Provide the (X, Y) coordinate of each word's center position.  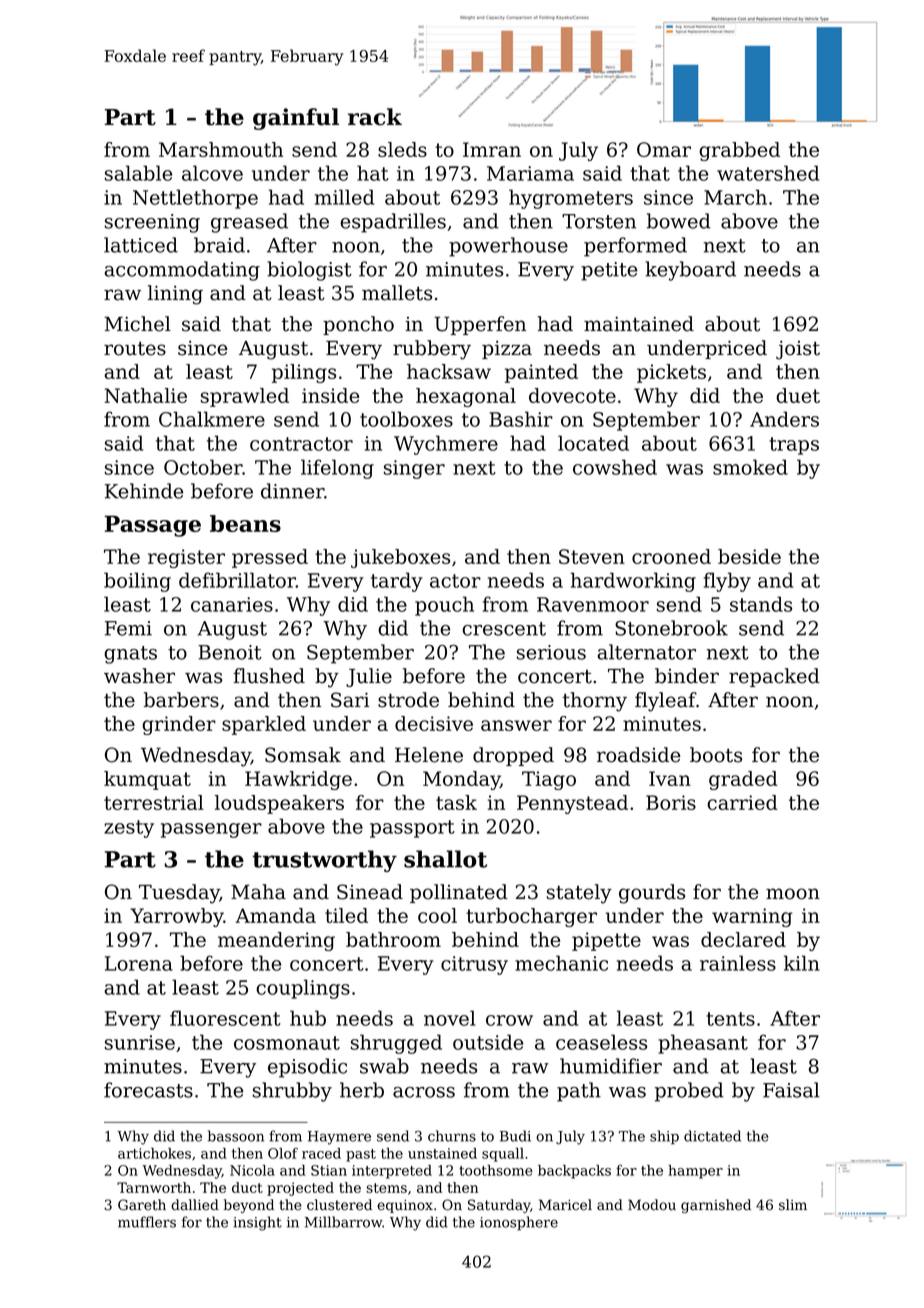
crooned (671, 556)
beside (749, 556)
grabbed (739, 151)
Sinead (370, 892)
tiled (346, 915)
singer (414, 469)
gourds (652, 894)
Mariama (530, 173)
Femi (128, 628)
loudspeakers (279, 804)
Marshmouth (221, 149)
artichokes (154, 1153)
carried (742, 802)
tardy (397, 582)
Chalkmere (212, 419)
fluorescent (225, 1018)
